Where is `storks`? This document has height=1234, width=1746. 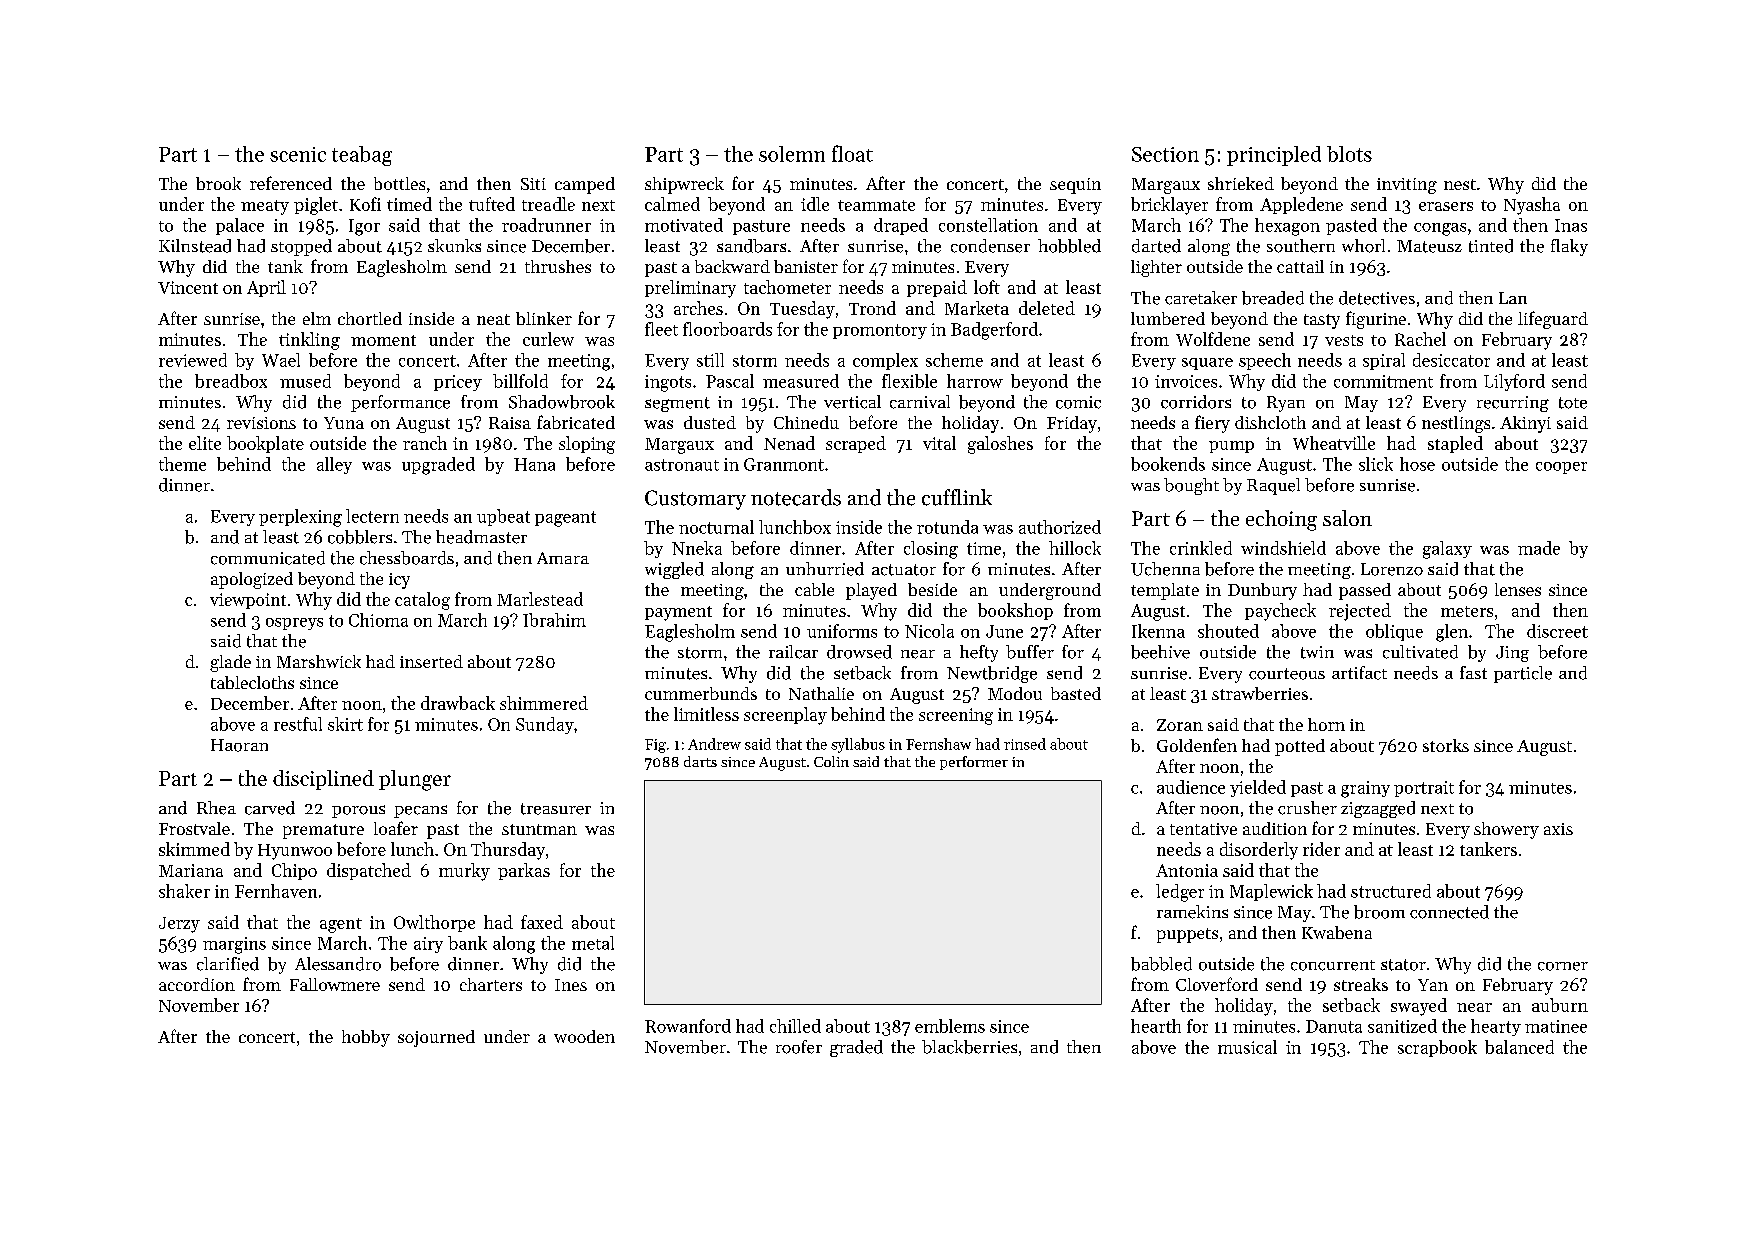 storks is located at coordinates (1446, 745).
